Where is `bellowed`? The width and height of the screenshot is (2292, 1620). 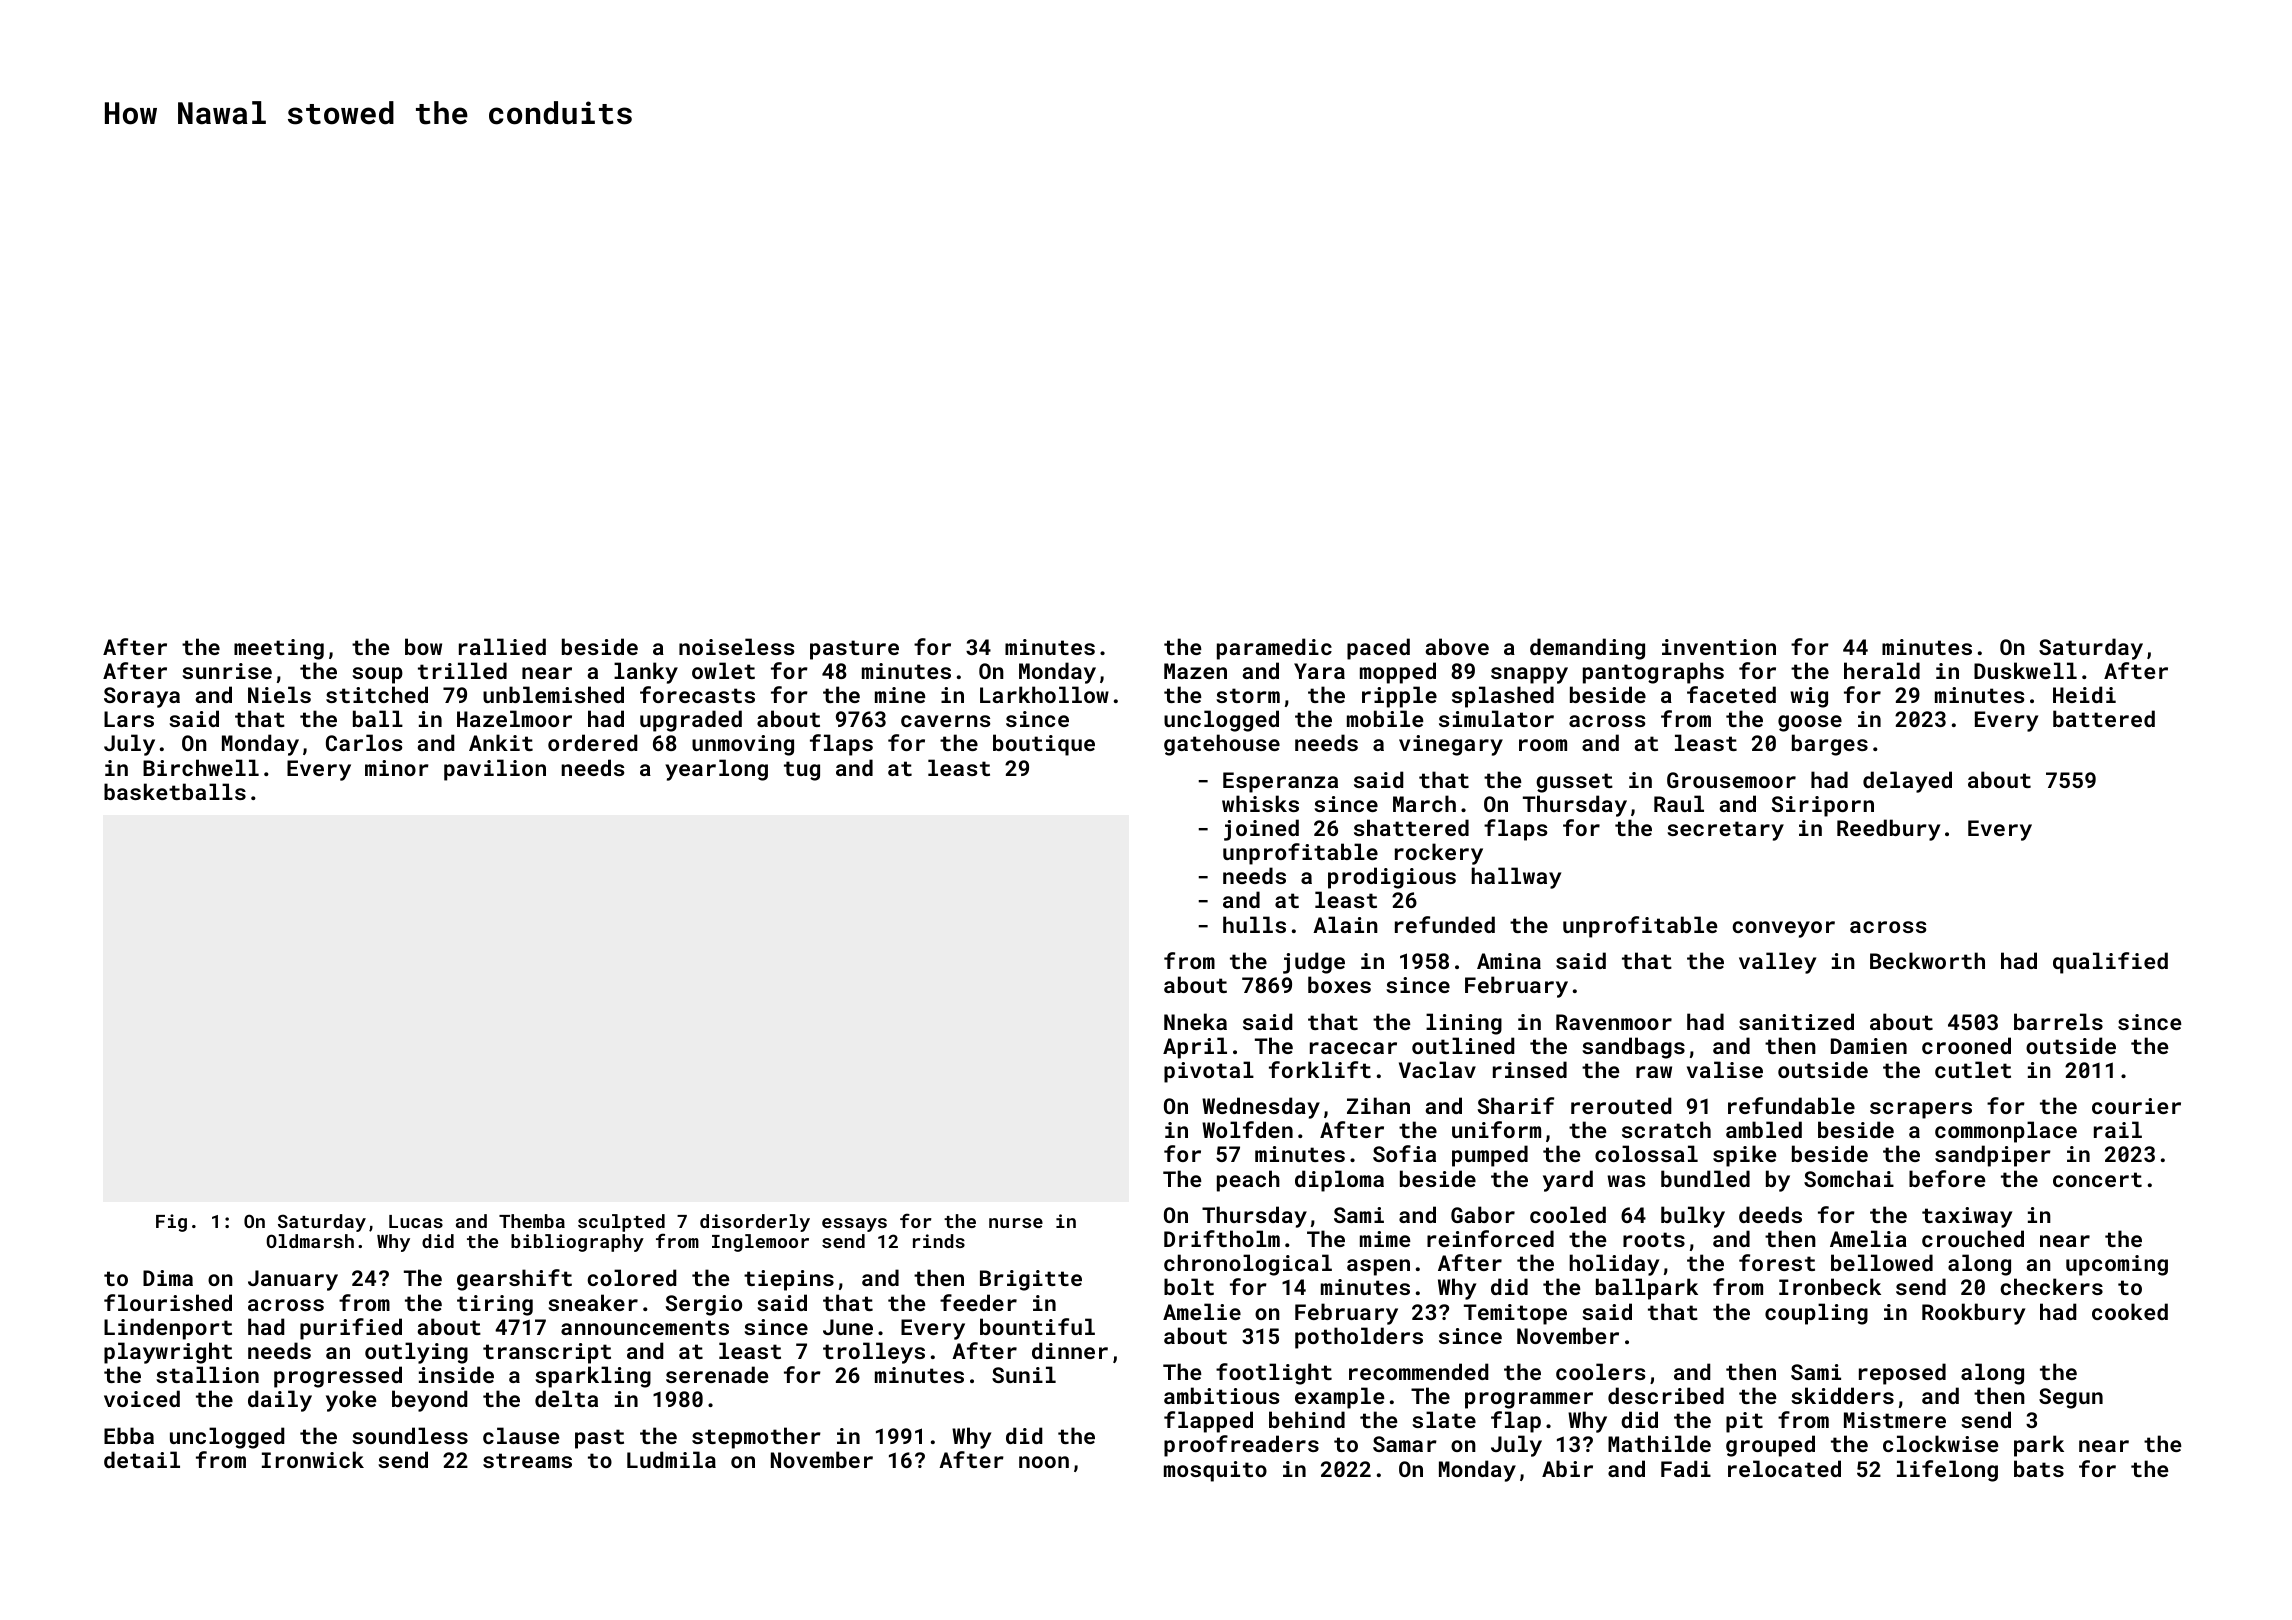
bellowed is located at coordinates (1882, 1262).
